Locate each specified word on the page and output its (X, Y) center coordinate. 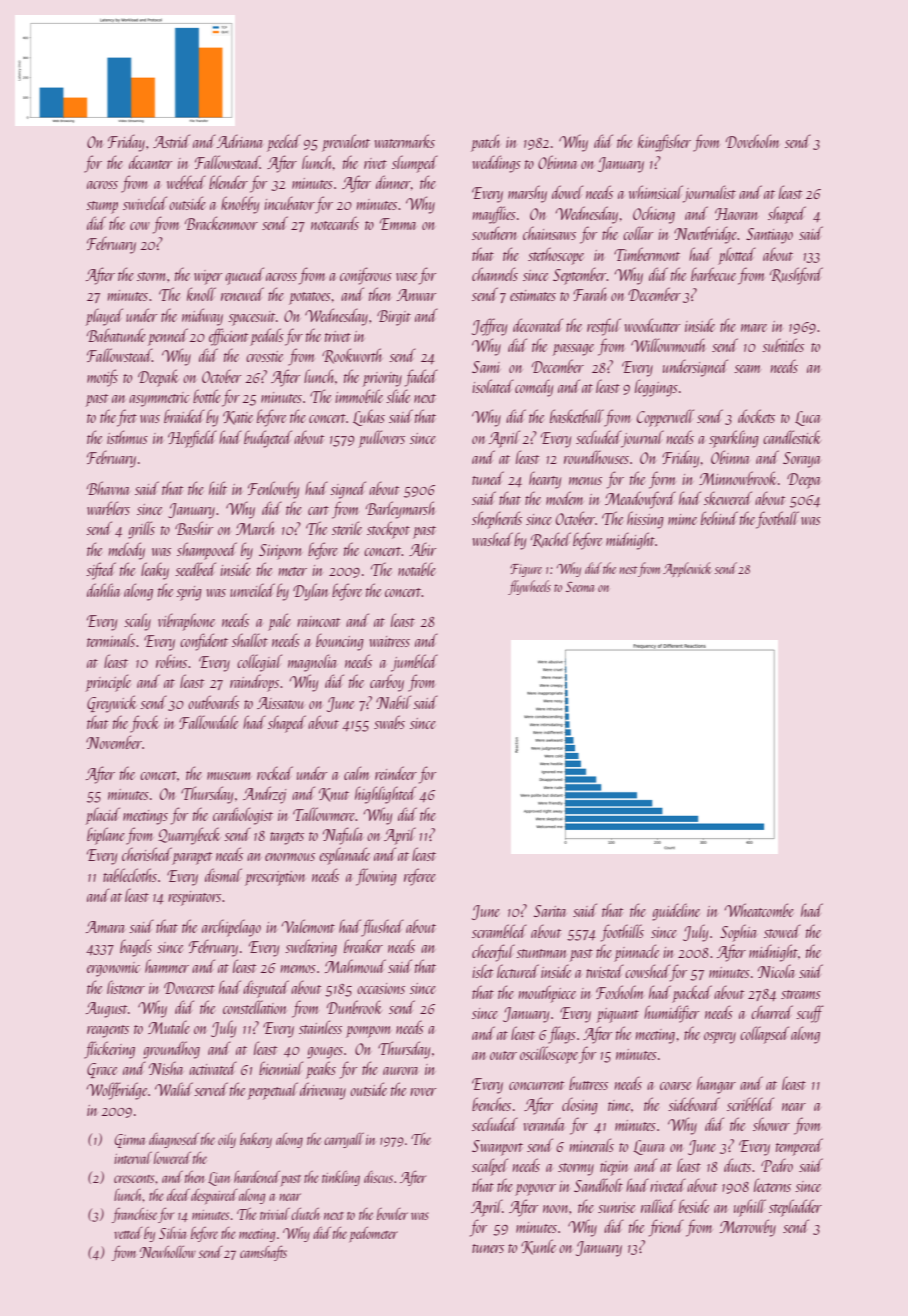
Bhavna (108, 488)
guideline (676, 912)
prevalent (346, 143)
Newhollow (168, 1252)
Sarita (550, 911)
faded (421, 378)
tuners (488, 1248)
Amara (105, 927)
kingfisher (664, 143)
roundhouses (596, 457)
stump (102, 207)
